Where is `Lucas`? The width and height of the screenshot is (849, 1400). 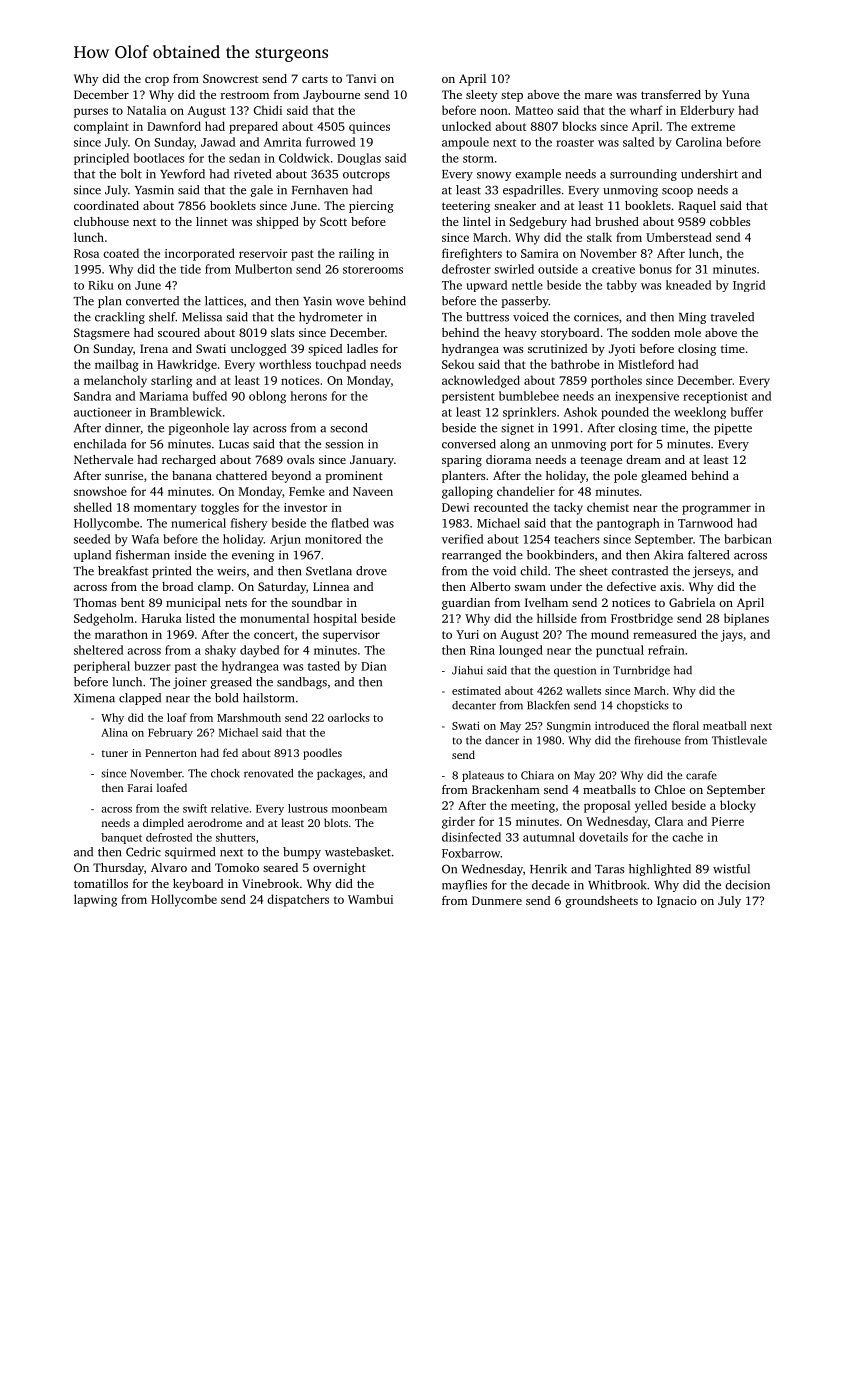 Lucas is located at coordinates (234, 444).
